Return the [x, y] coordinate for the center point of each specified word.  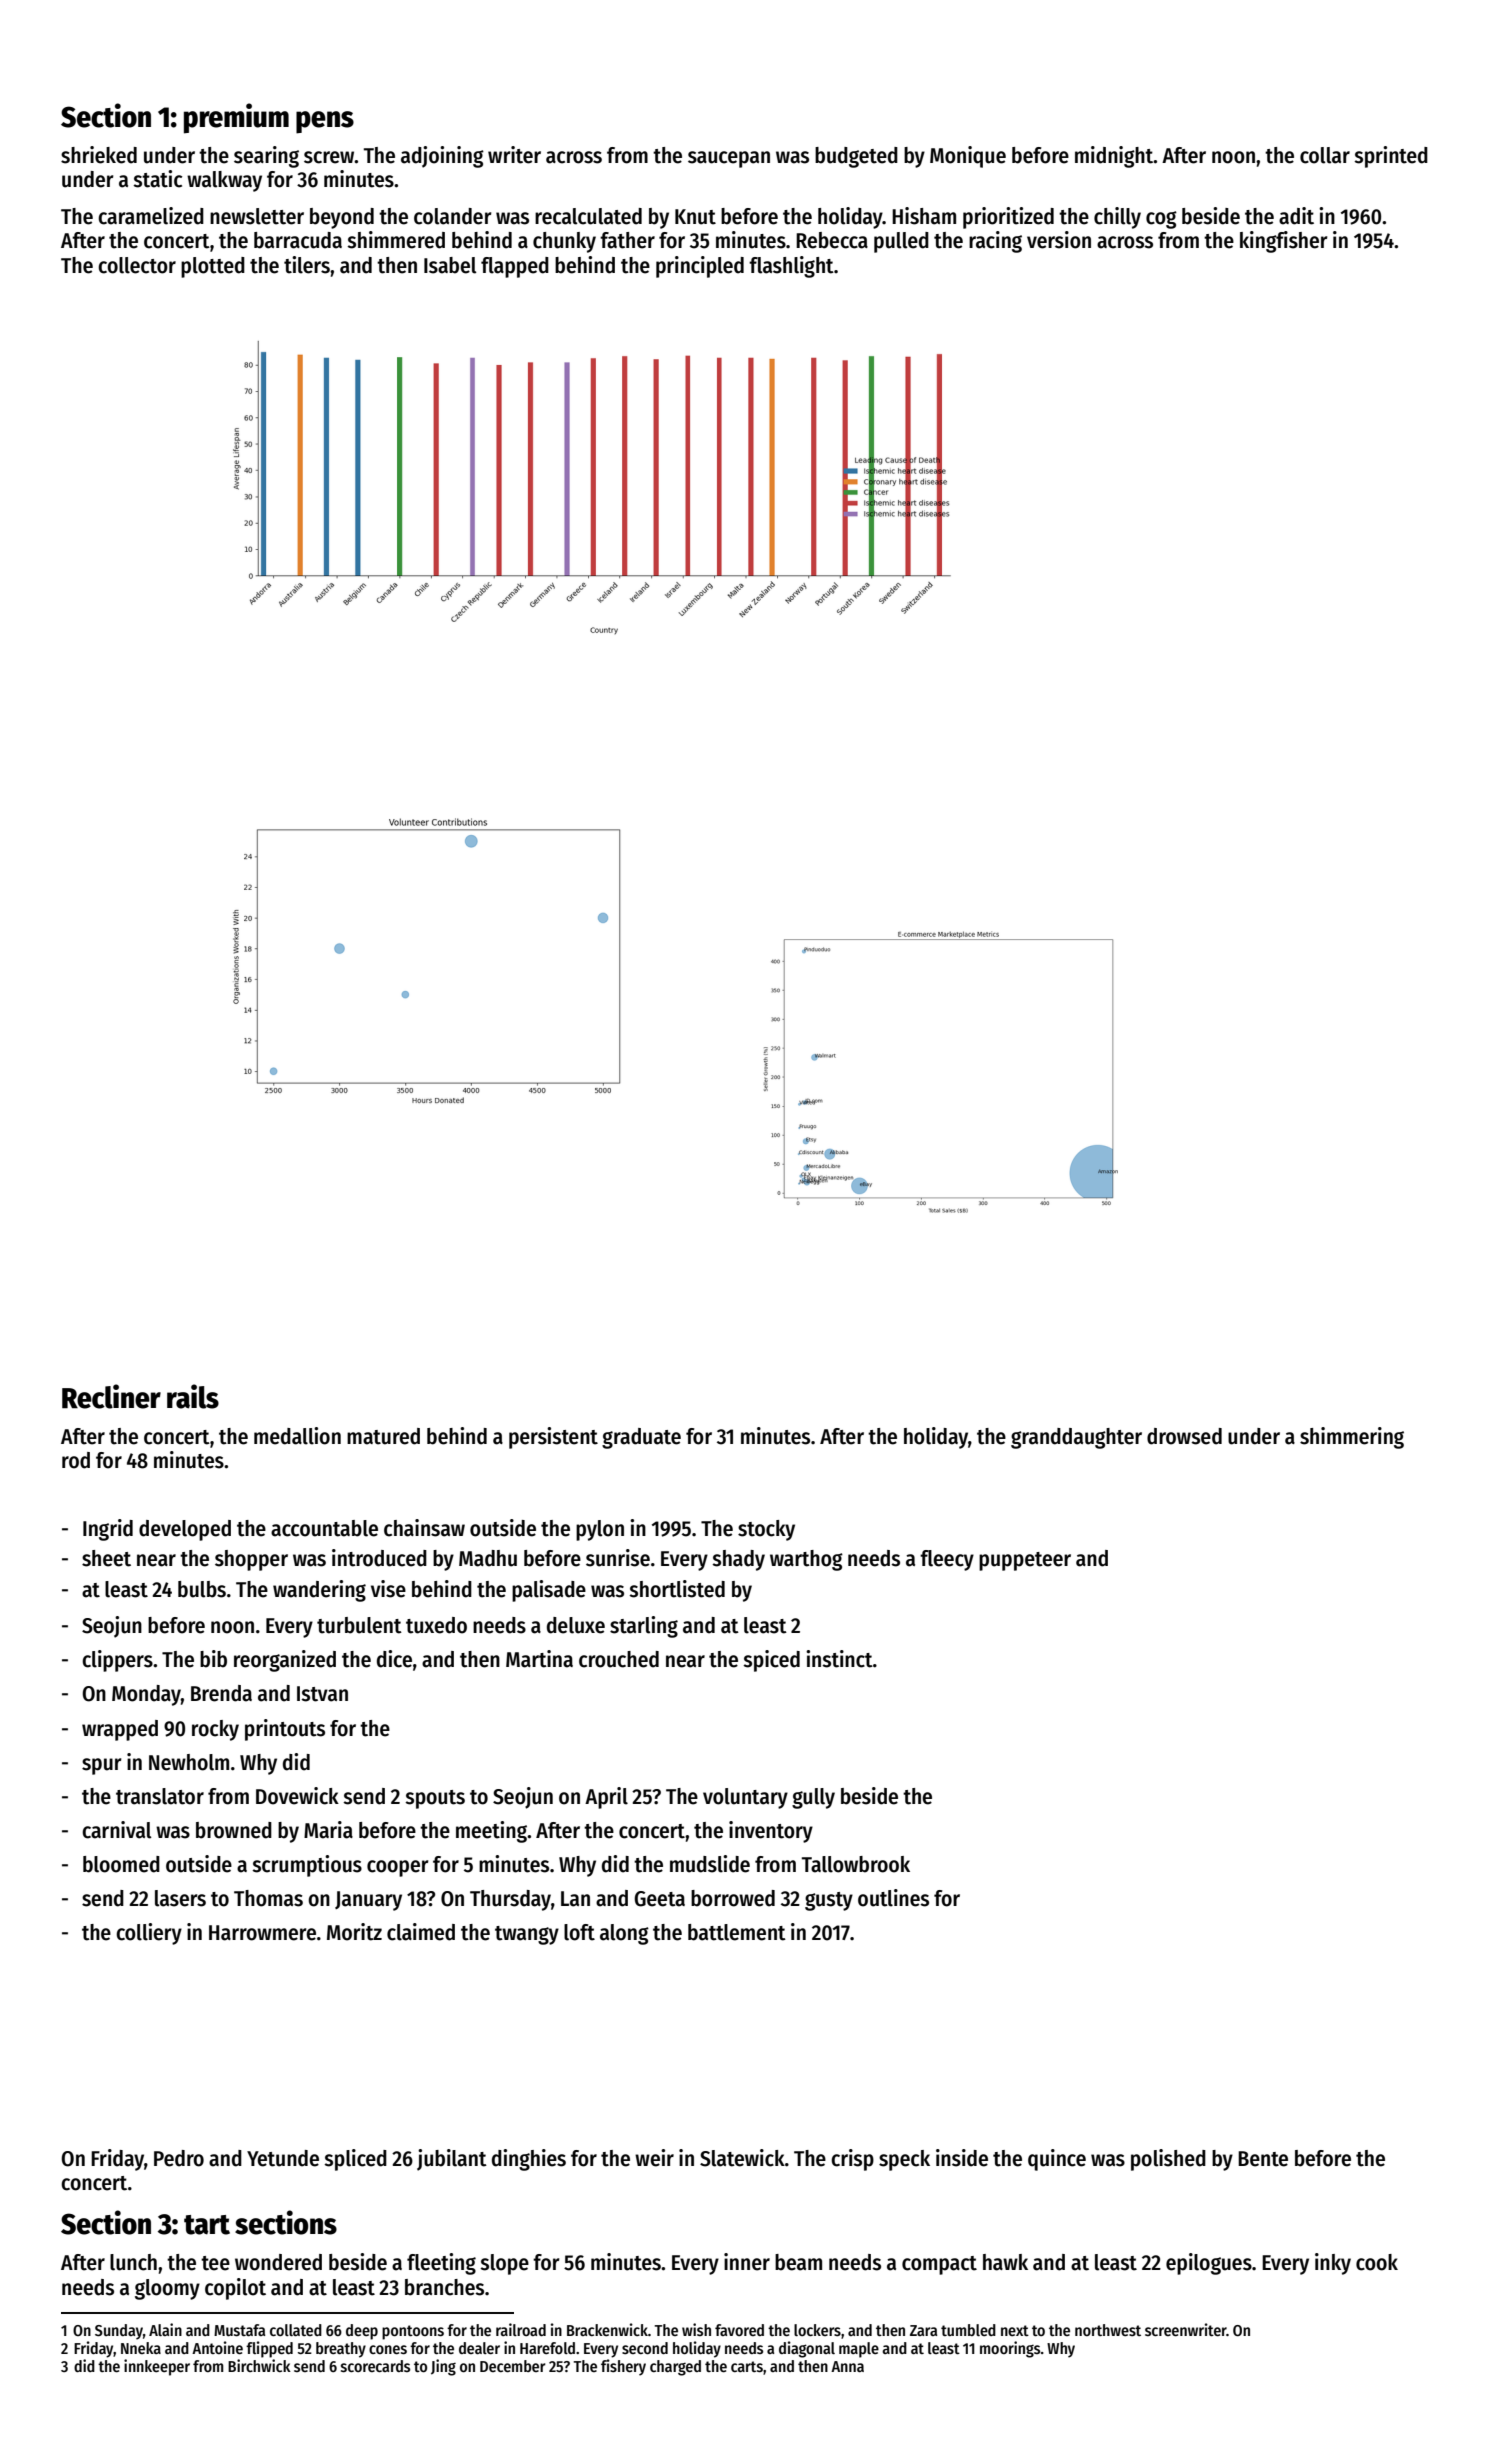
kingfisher [1284, 242]
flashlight [791, 267]
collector [137, 265]
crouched [619, 1659]
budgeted [856, 157]
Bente [1263, 2159]
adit [1296, 216]
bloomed [121, 1864]
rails [193, 1396]
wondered [278, 2262]
